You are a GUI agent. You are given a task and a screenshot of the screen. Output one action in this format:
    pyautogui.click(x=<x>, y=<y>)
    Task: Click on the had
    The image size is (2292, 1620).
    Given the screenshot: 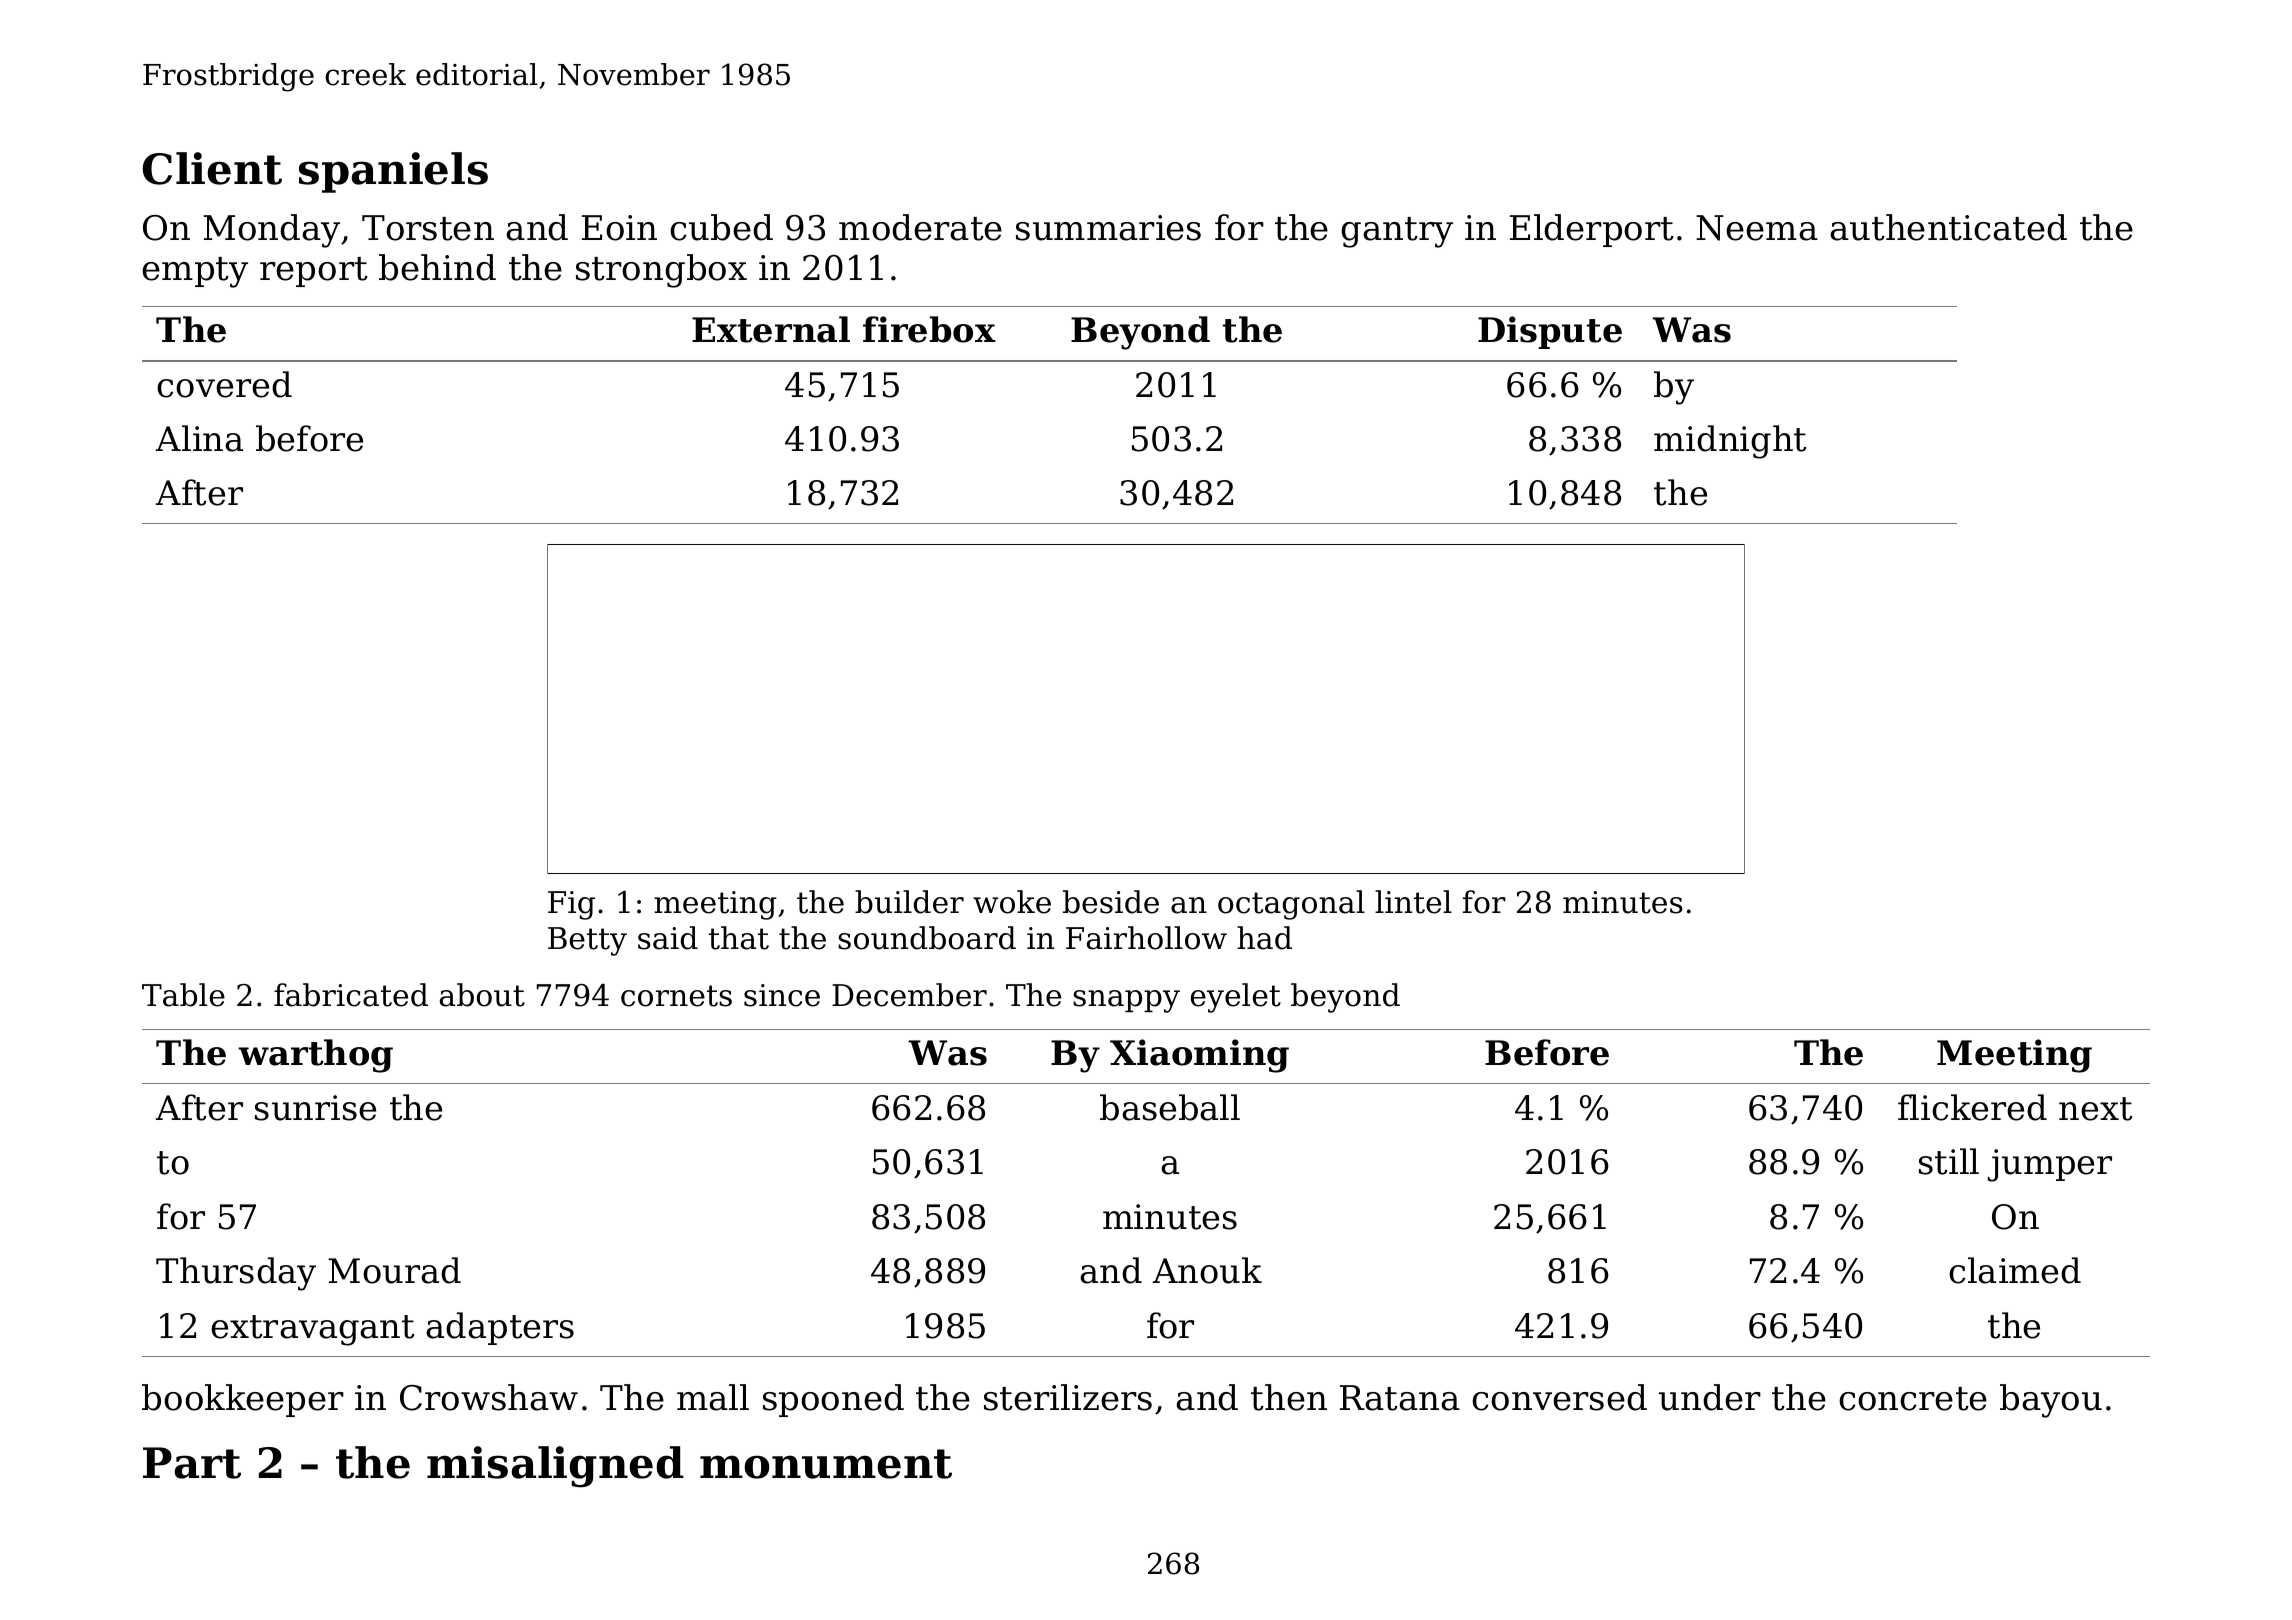 What is the action you would take?
    pyautogui.click(x=1264, y=938)
